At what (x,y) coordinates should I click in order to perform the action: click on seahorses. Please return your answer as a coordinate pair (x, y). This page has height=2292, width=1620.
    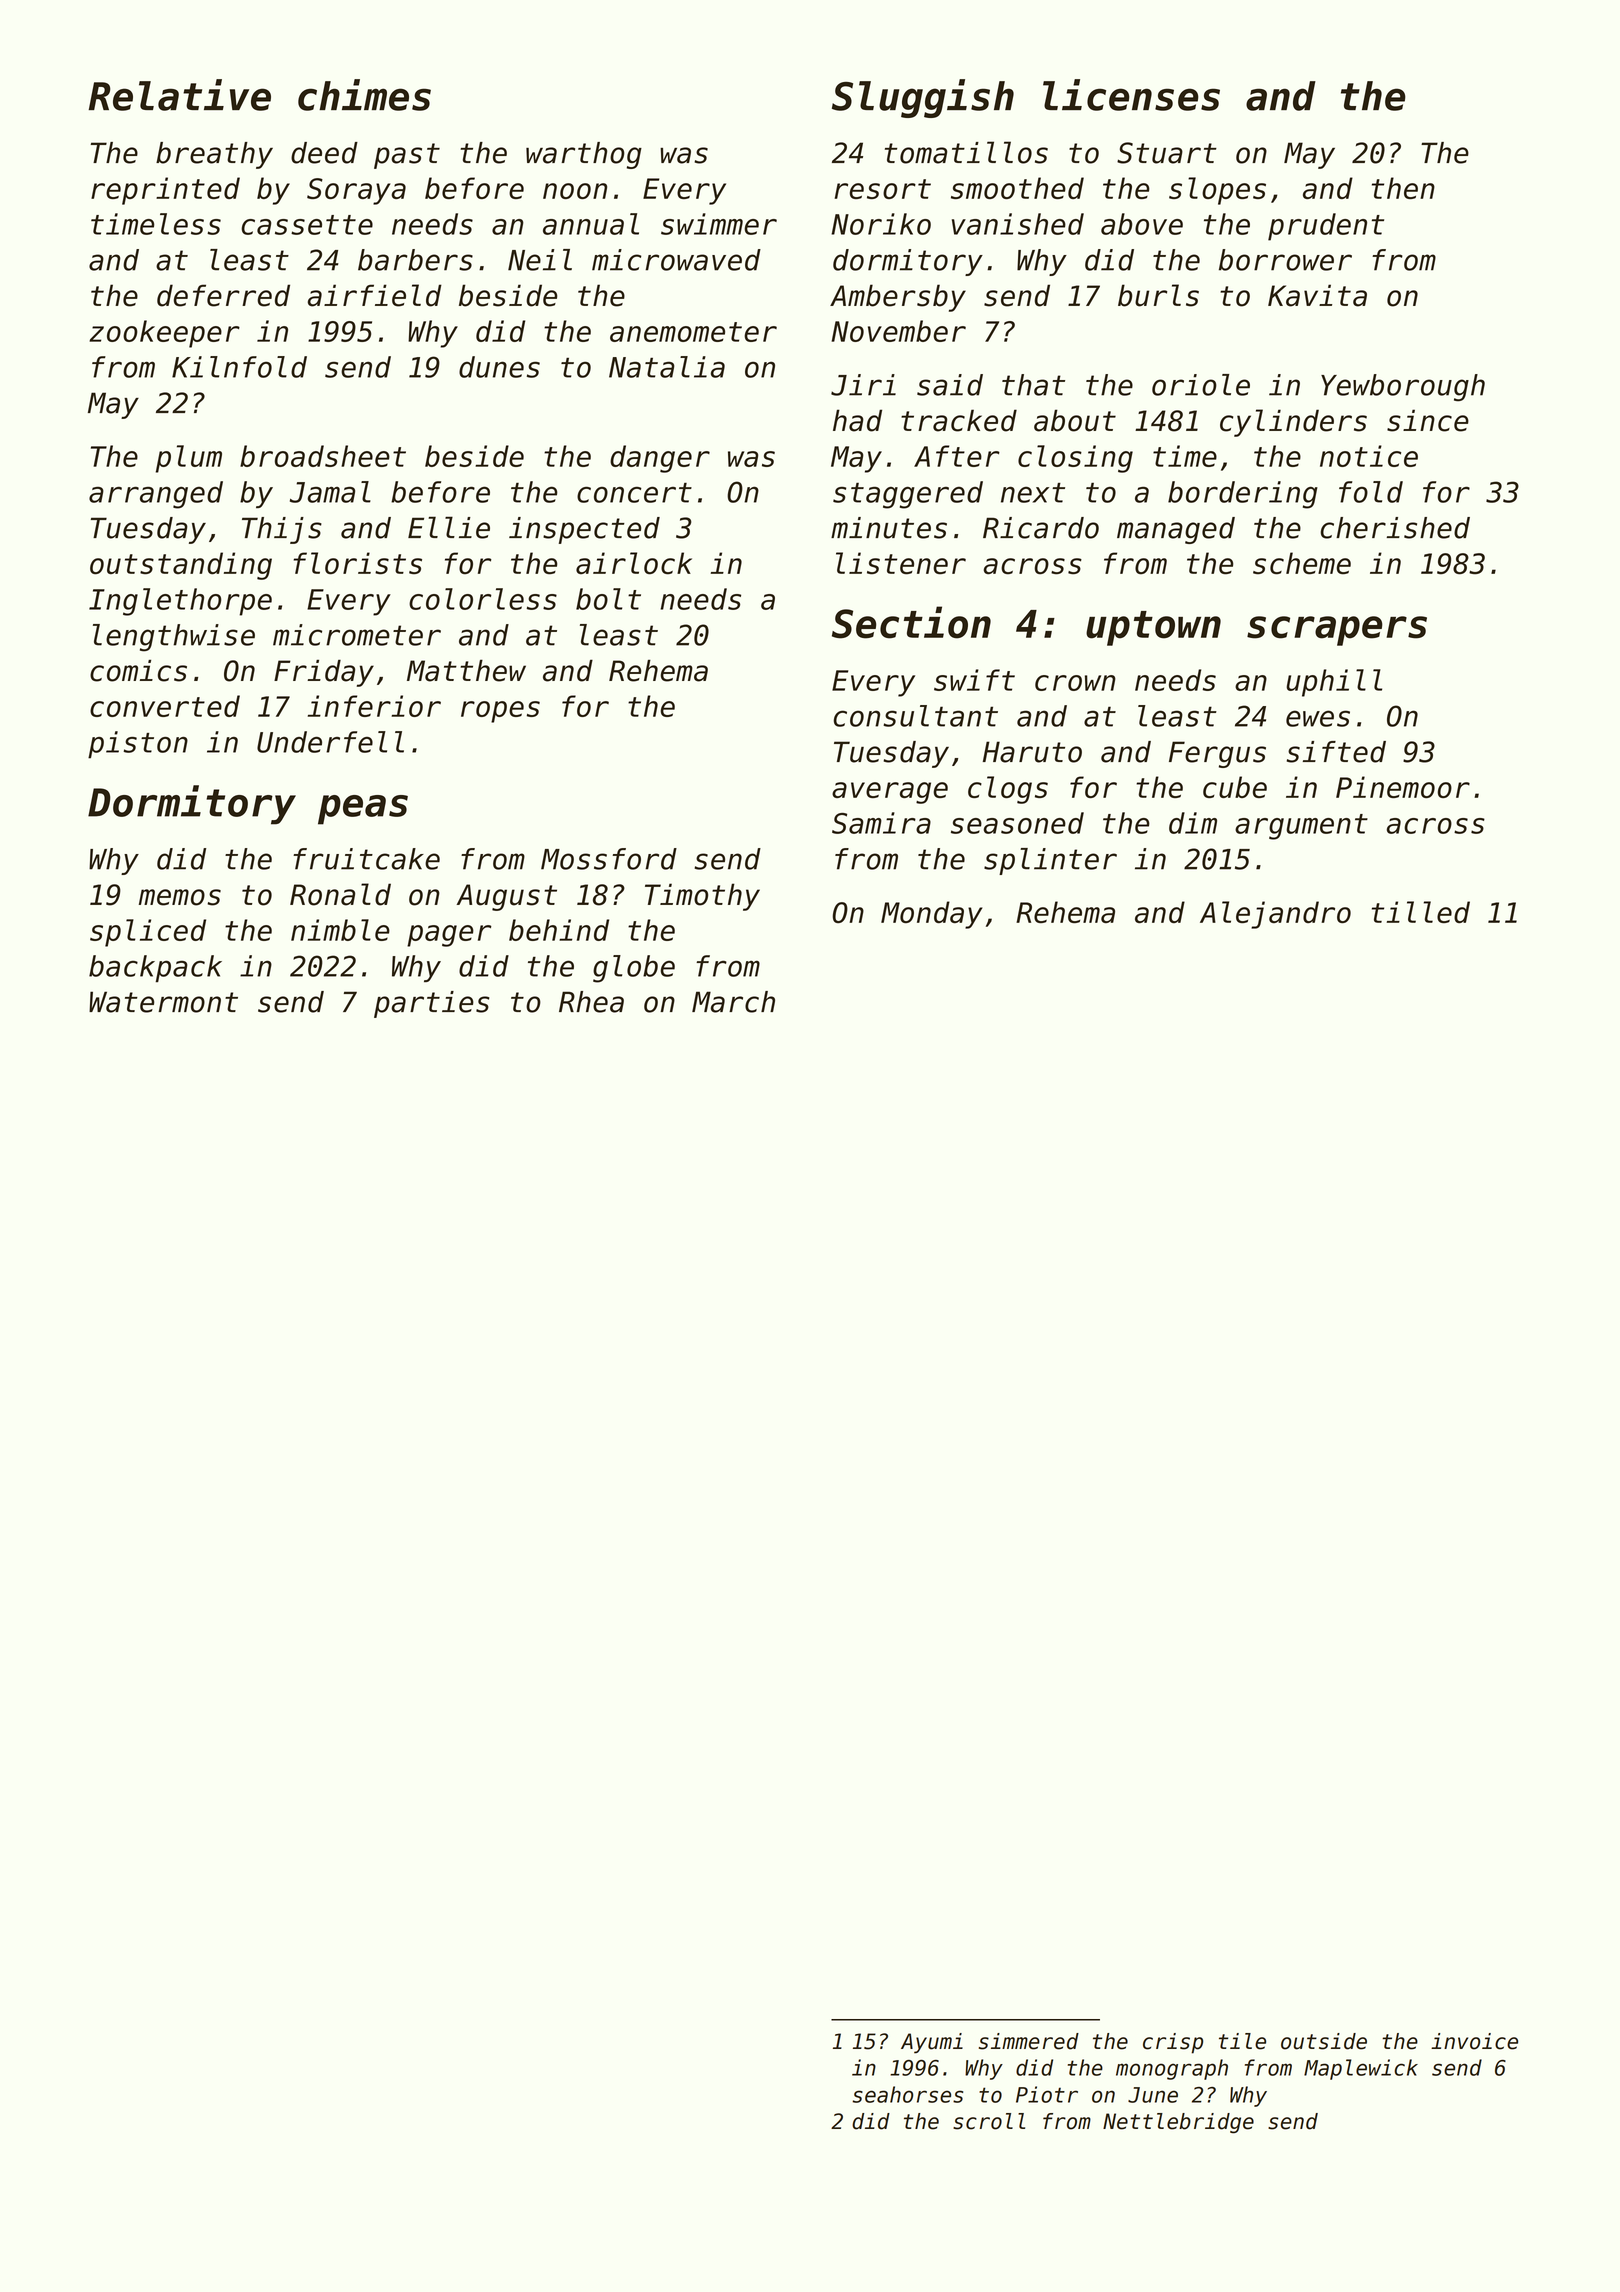
    Looking at the image, I should click on (907, 2094).
